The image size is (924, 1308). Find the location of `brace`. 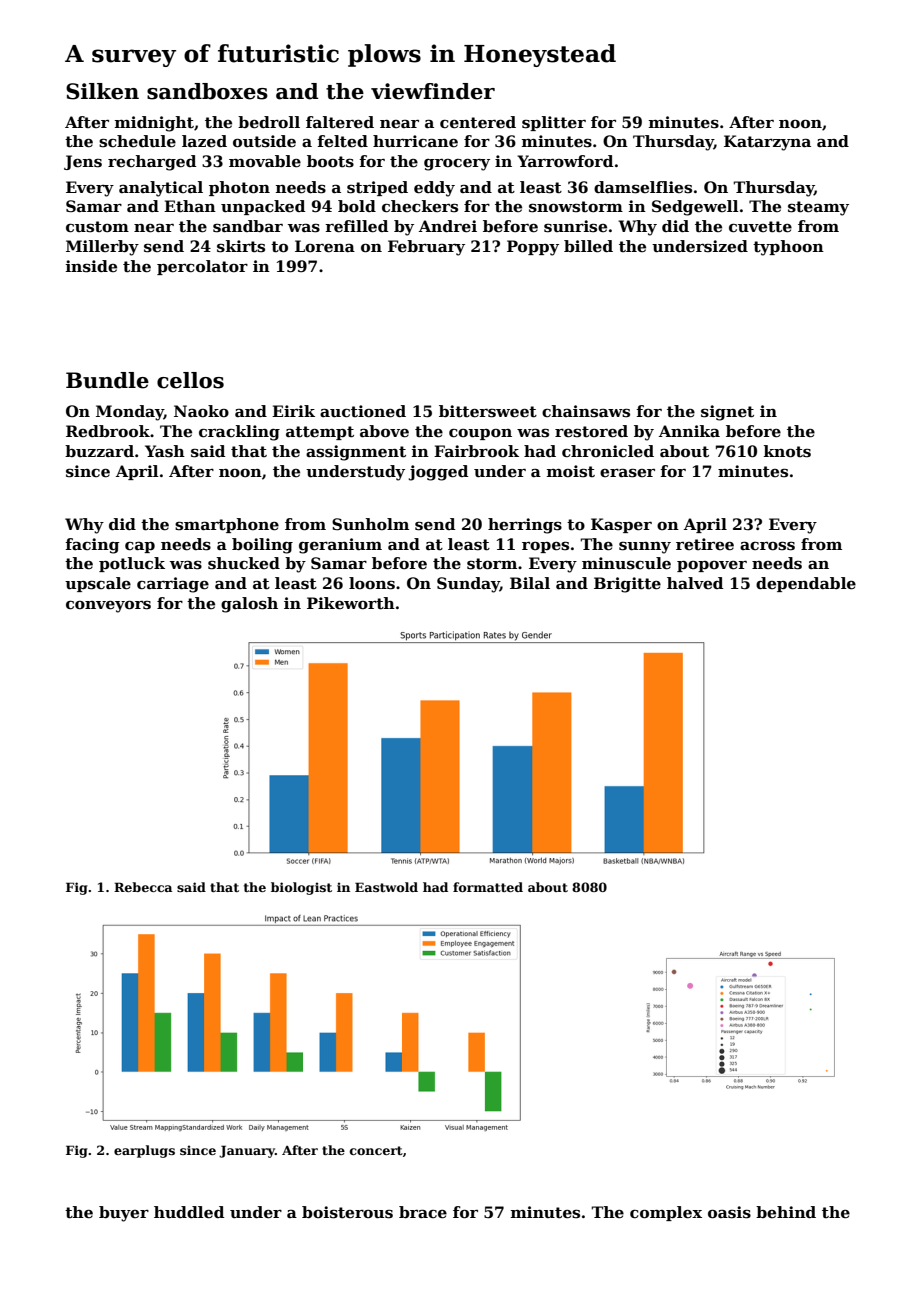

brace is located at coordinates (423, 1212).
